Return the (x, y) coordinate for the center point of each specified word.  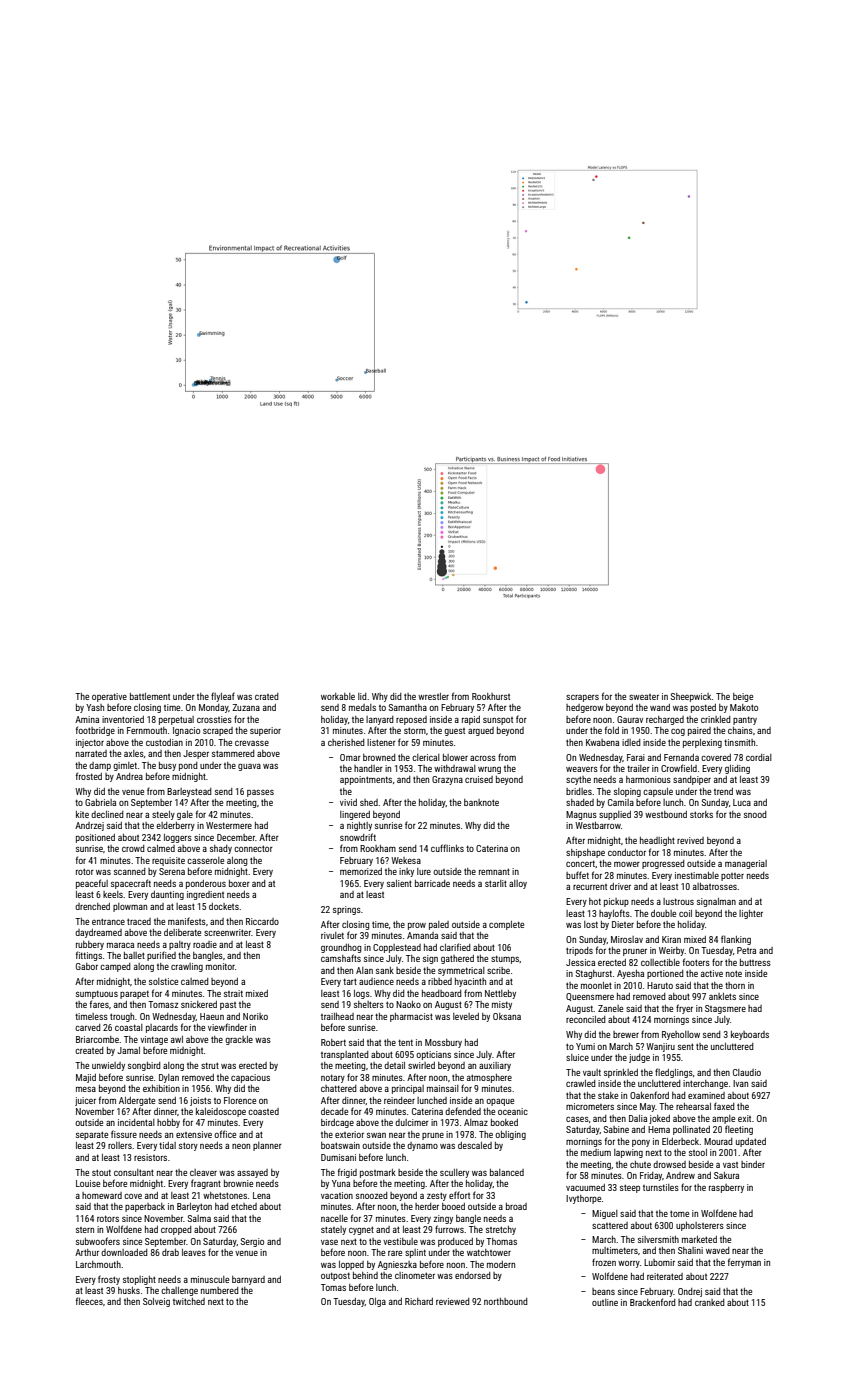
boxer (239, 883)
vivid (348, 802)
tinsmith (739, 742)
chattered (339, 1088)
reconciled (586, 1019)
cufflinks (447, 848)
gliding (737, 769)
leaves (194, 1252)
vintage (154, 1040)
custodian (164, 742)
